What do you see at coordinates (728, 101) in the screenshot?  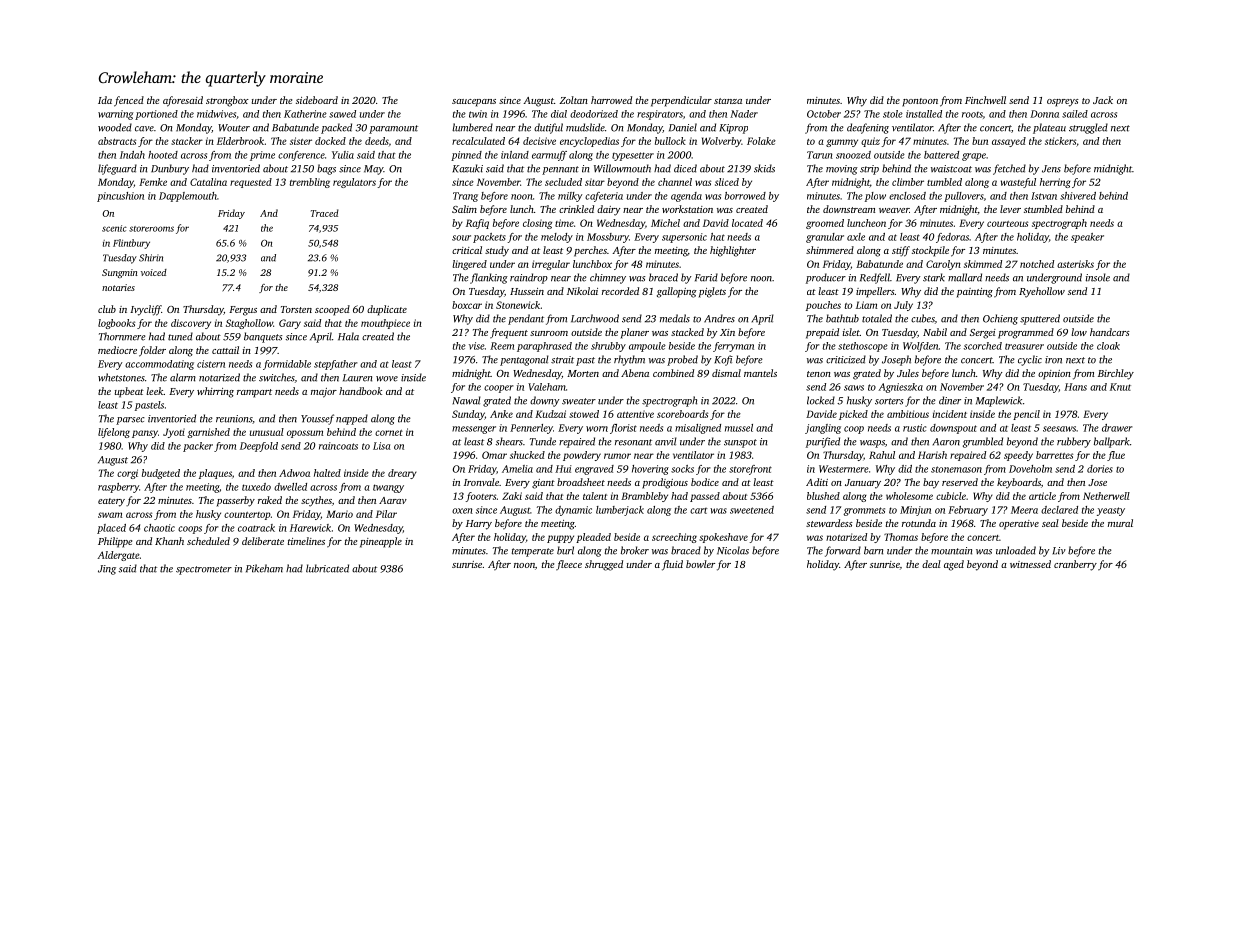 I see `stanza` at bounding box center [728, 101].
